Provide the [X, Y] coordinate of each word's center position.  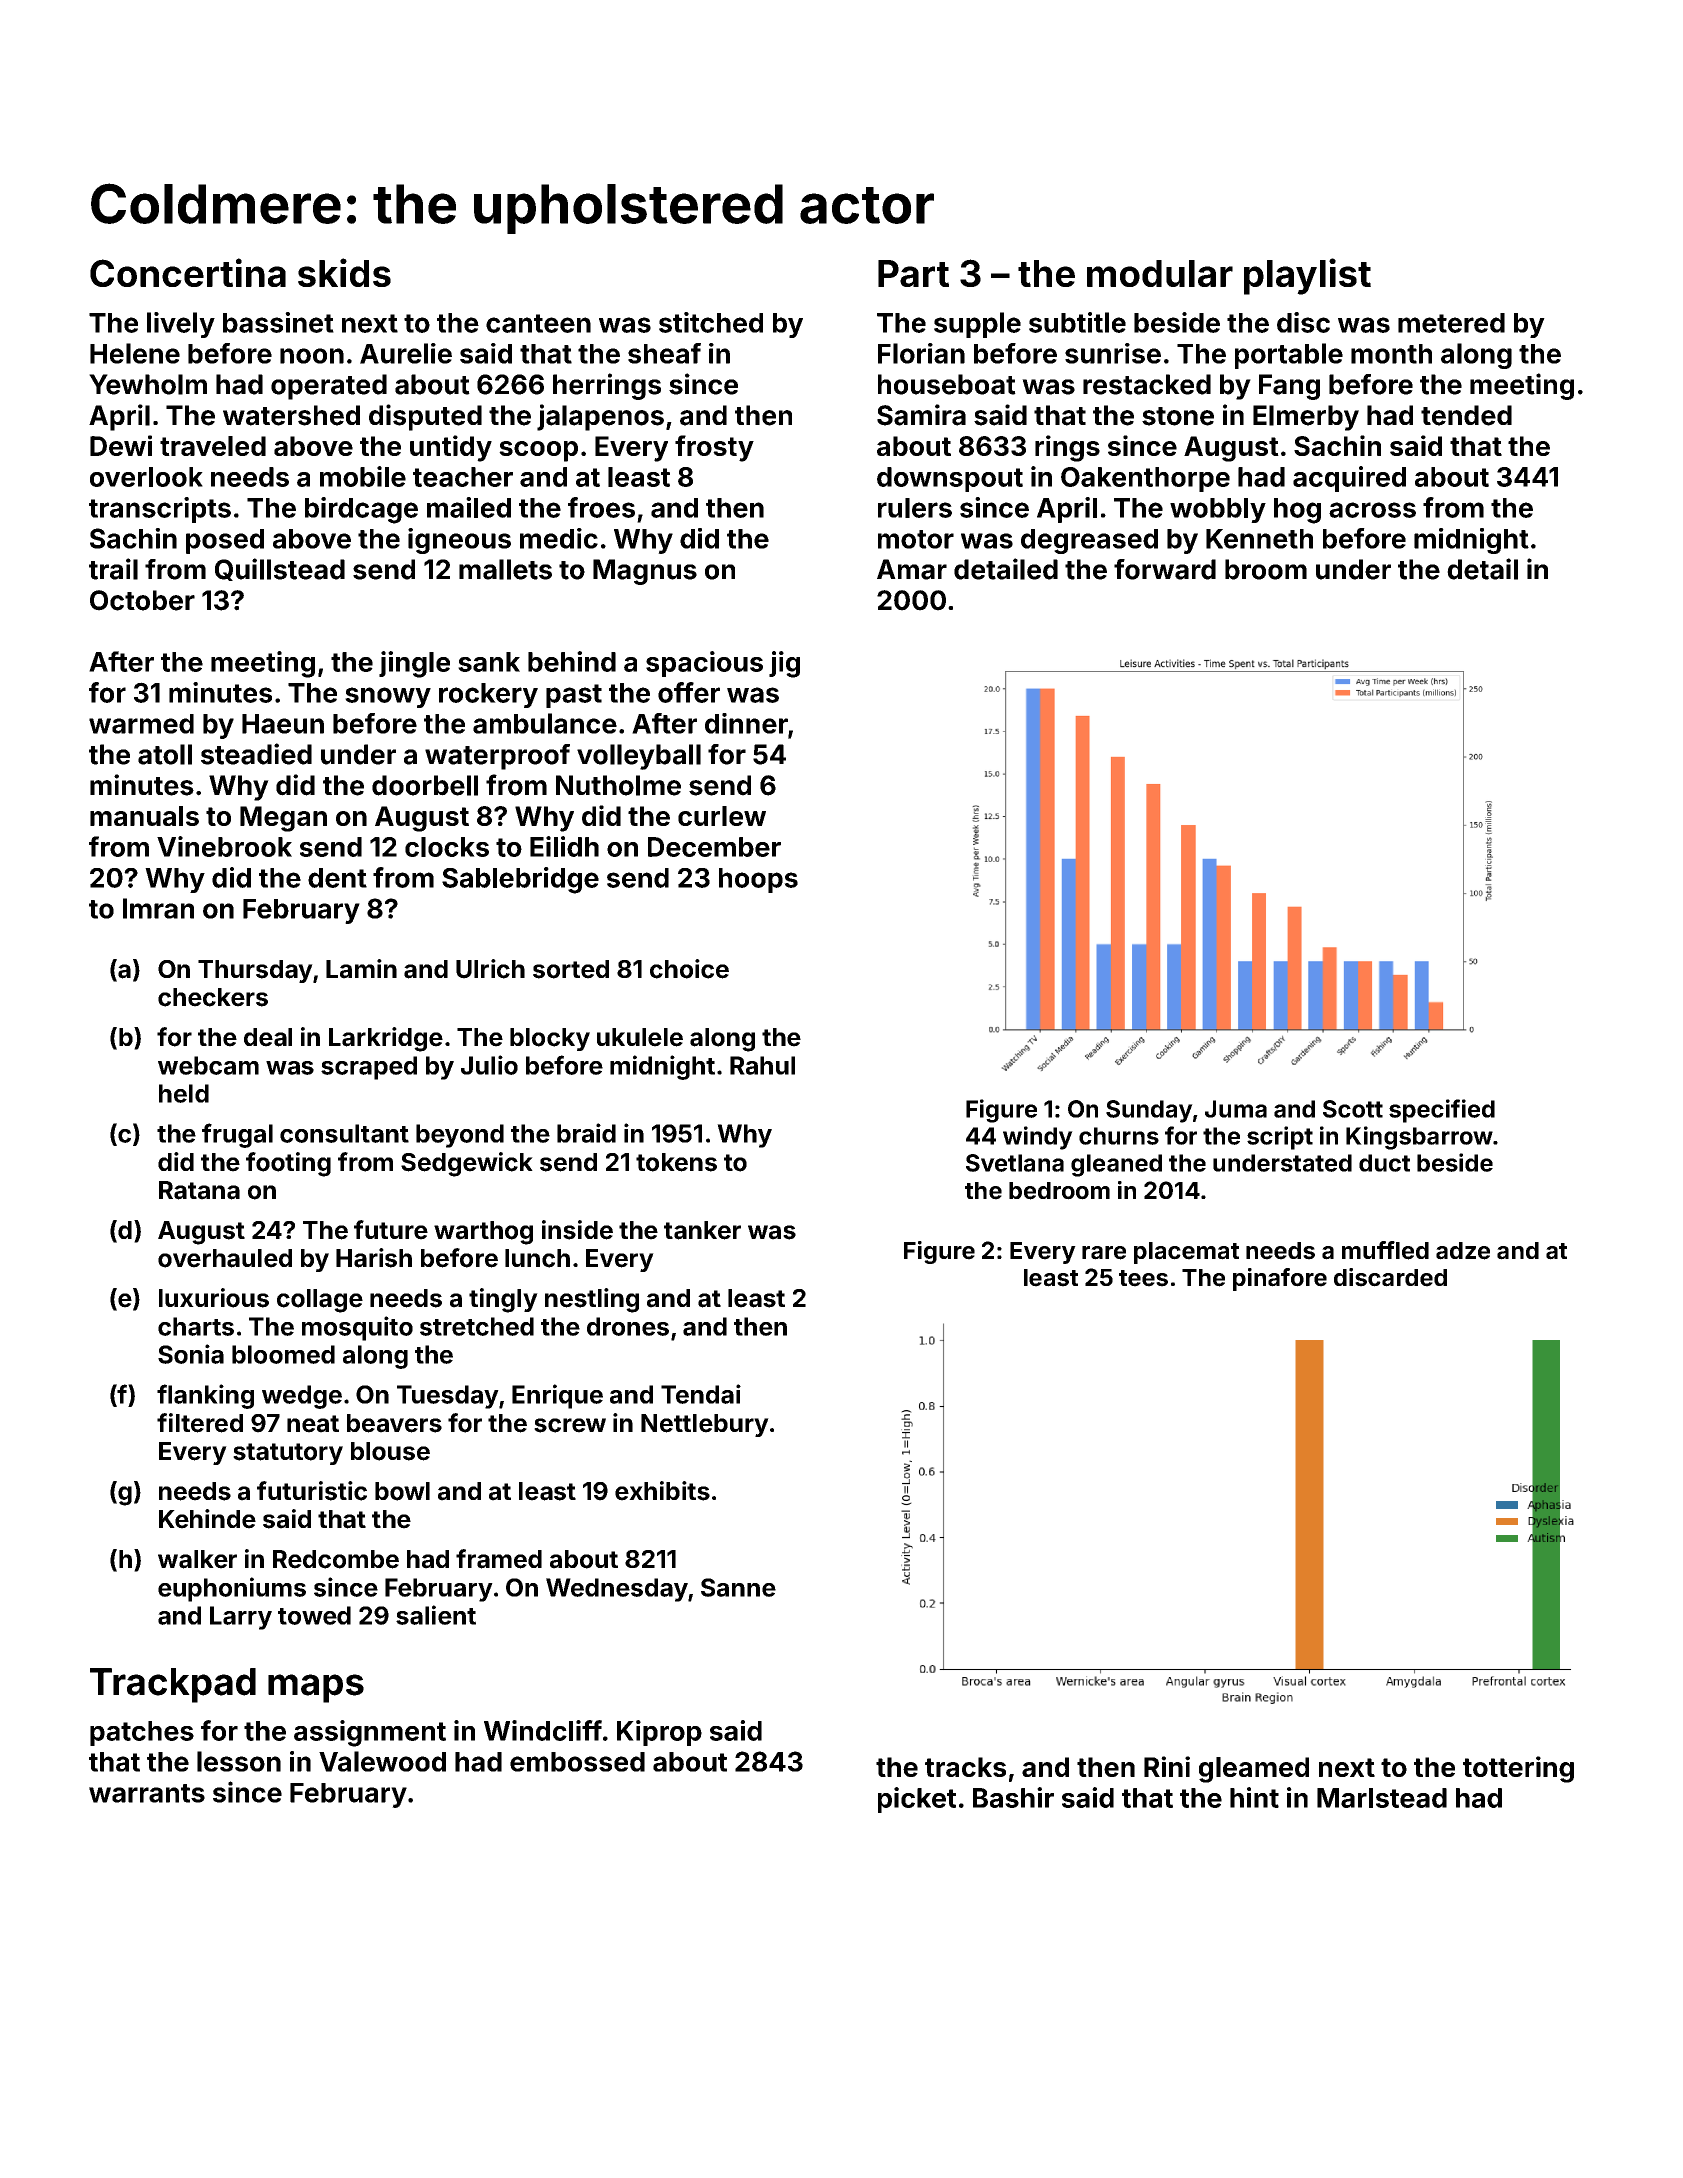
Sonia [191, 1354]
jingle [414, 664]
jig [784, 664]
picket [917, 1800]
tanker [702, 1230]
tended [1466, 415]
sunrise [1113, 353]
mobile [363, 476]
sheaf [664, 353]
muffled [1385, 1250]
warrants [147, 1793]
